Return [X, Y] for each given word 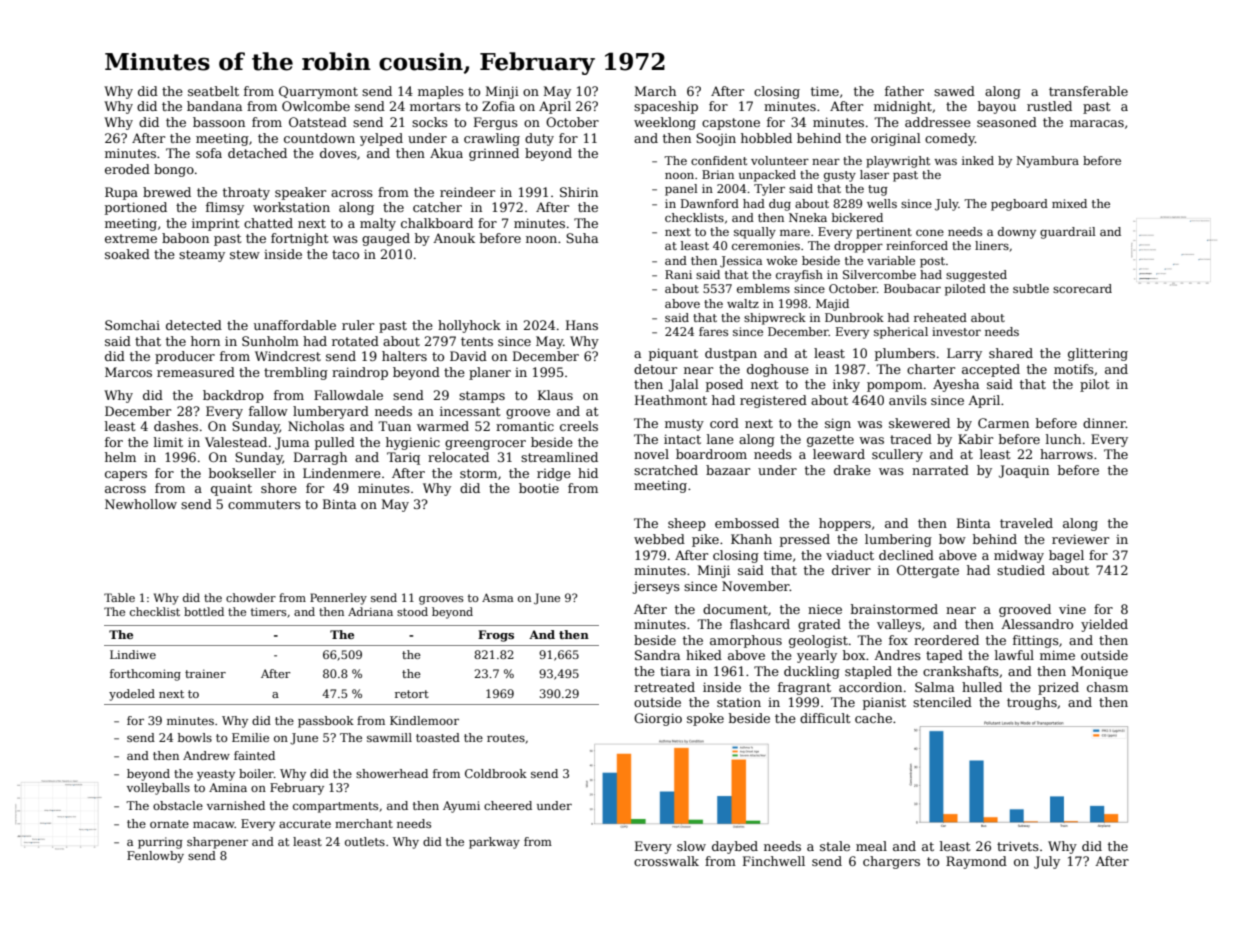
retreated [664, 687]
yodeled [132, 695]
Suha [582, 238]
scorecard [1082, 288]
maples [441, 92]
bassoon [219, 122]
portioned [136, 208]
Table [119, 597]
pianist [884, 703]
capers [126, 476]
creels [579, 426]
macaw [214, 824]
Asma [498, 598]
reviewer [1080, 539]
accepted [991, 370]
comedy [950, 139]
